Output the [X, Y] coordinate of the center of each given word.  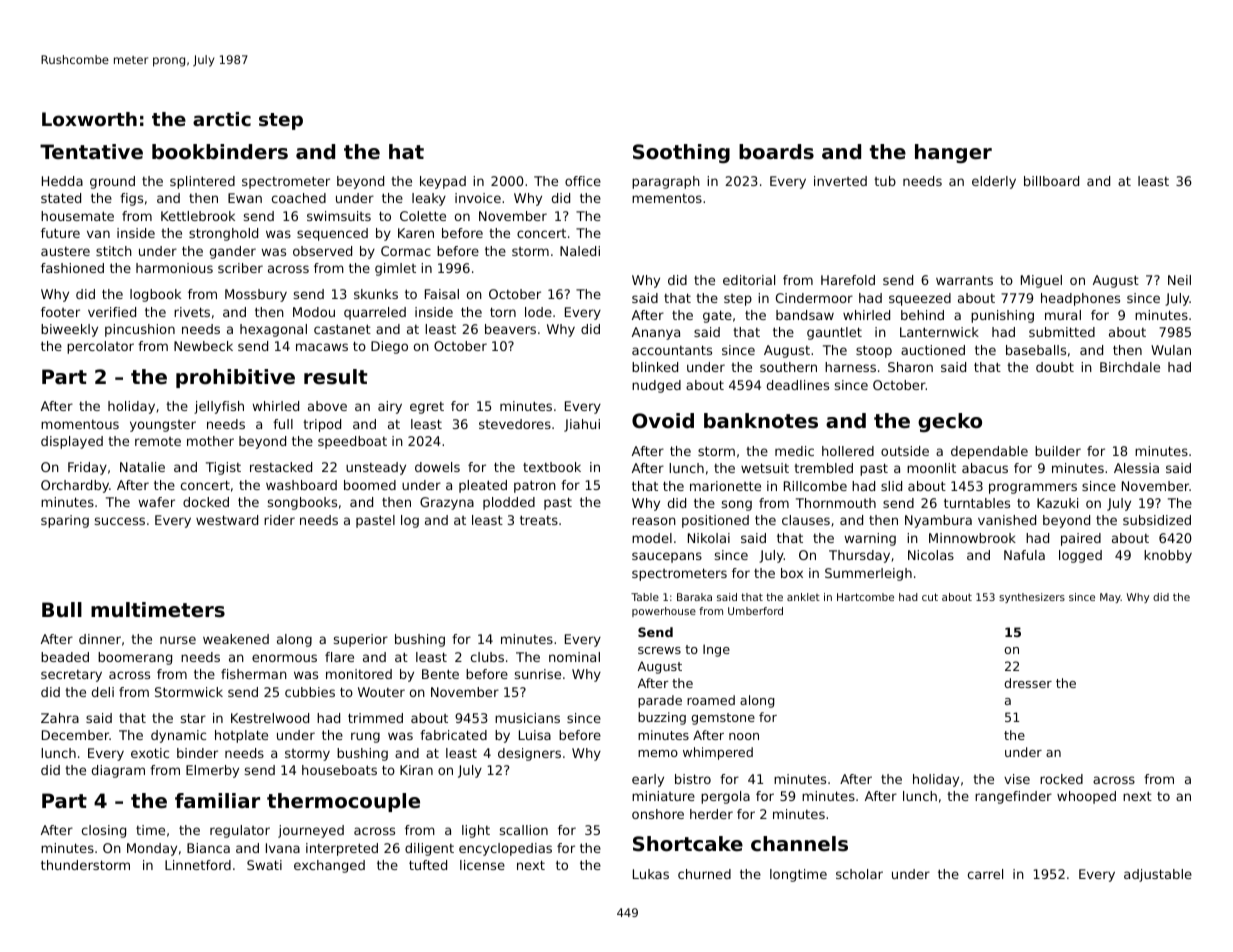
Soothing [681, 153]
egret [427, 408]
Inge [716, 650]
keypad [443, 182]
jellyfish [219, 407]
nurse [178, 640]
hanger [953, 153]
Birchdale [1130, 367]
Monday [152, 849]
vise [1017, 779]
